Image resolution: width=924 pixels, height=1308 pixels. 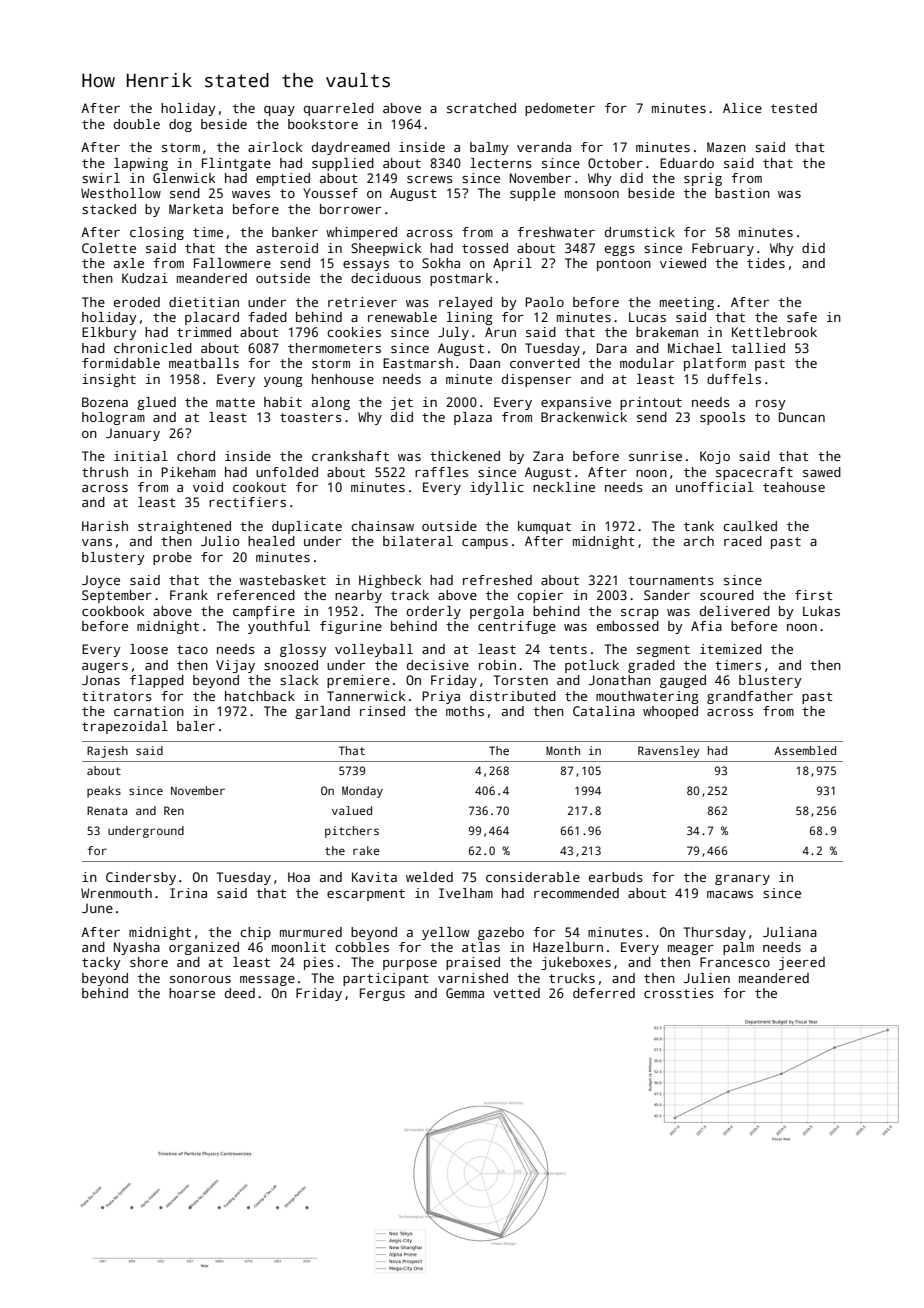 What do you see at coordinates (240, 993) in the document?
I see `deed` at bounding box center [240, 993].
